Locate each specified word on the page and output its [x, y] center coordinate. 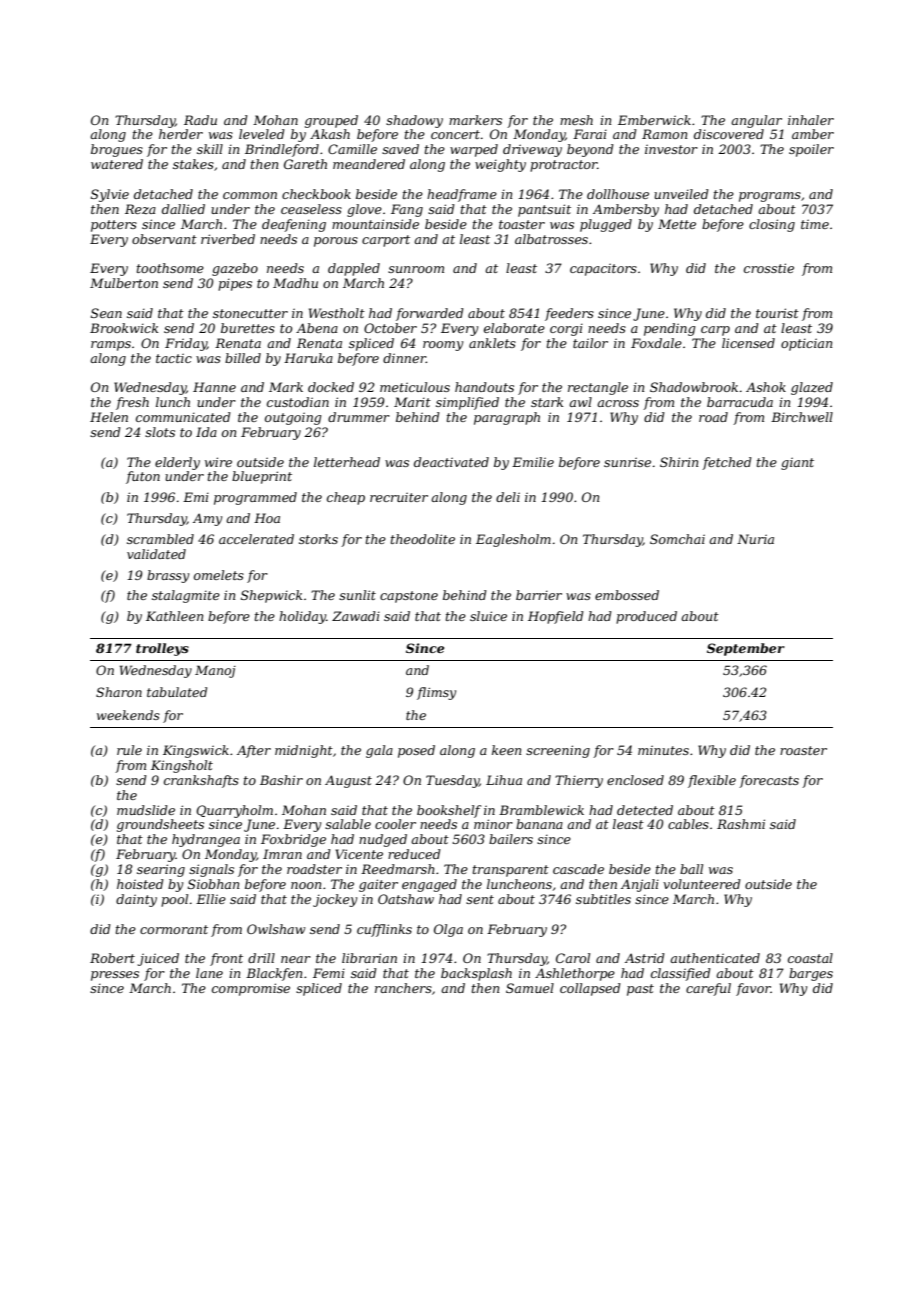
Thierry [579, 781]
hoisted [140, 884]
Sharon [119, 692]
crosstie [769, 268]
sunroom [416, 269]
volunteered [702, 884]
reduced [414, 854]
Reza [140, 209]
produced [646, 617]
